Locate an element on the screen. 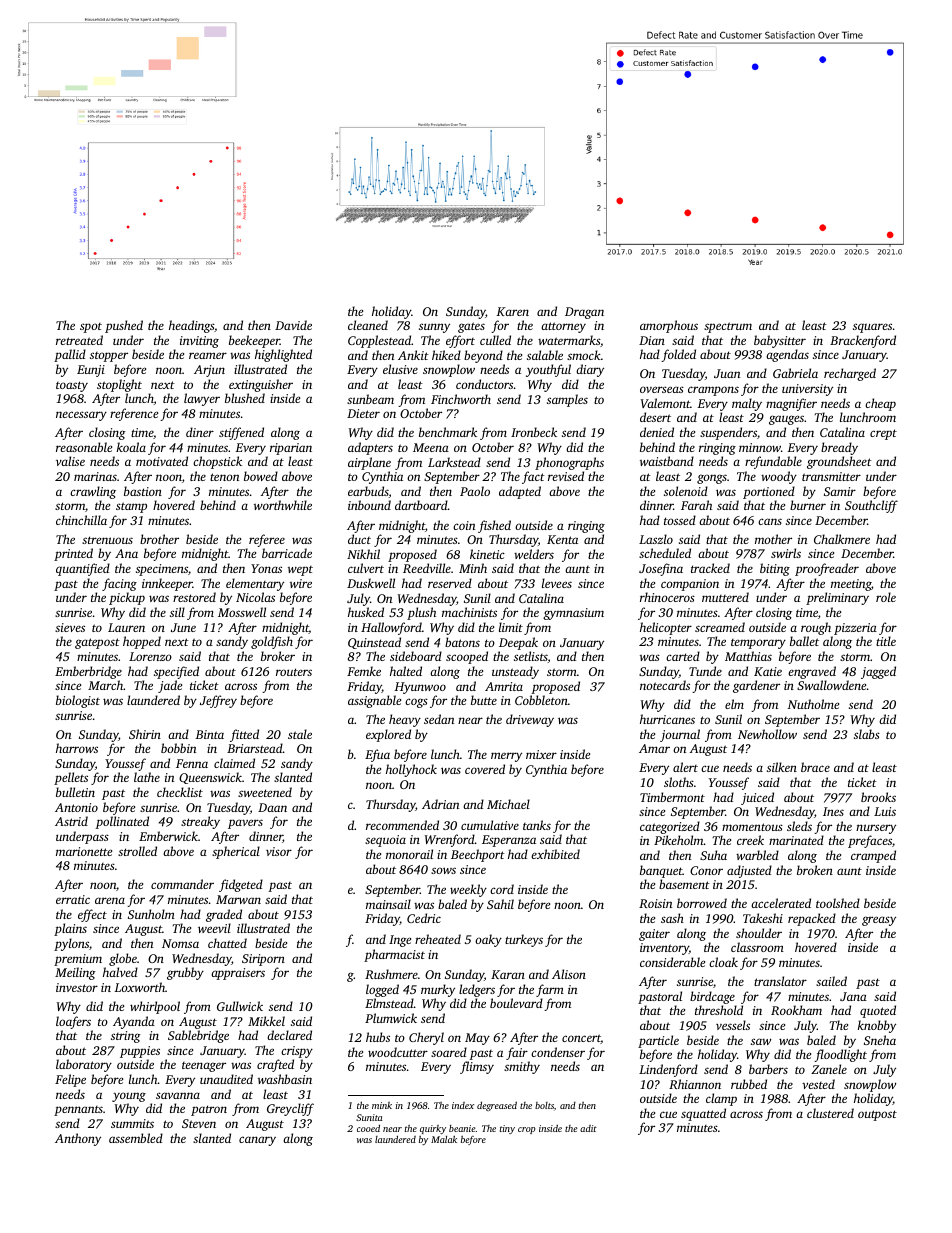 The image size is (952, 1233). Roisin is located at coordinates (655, 903).
